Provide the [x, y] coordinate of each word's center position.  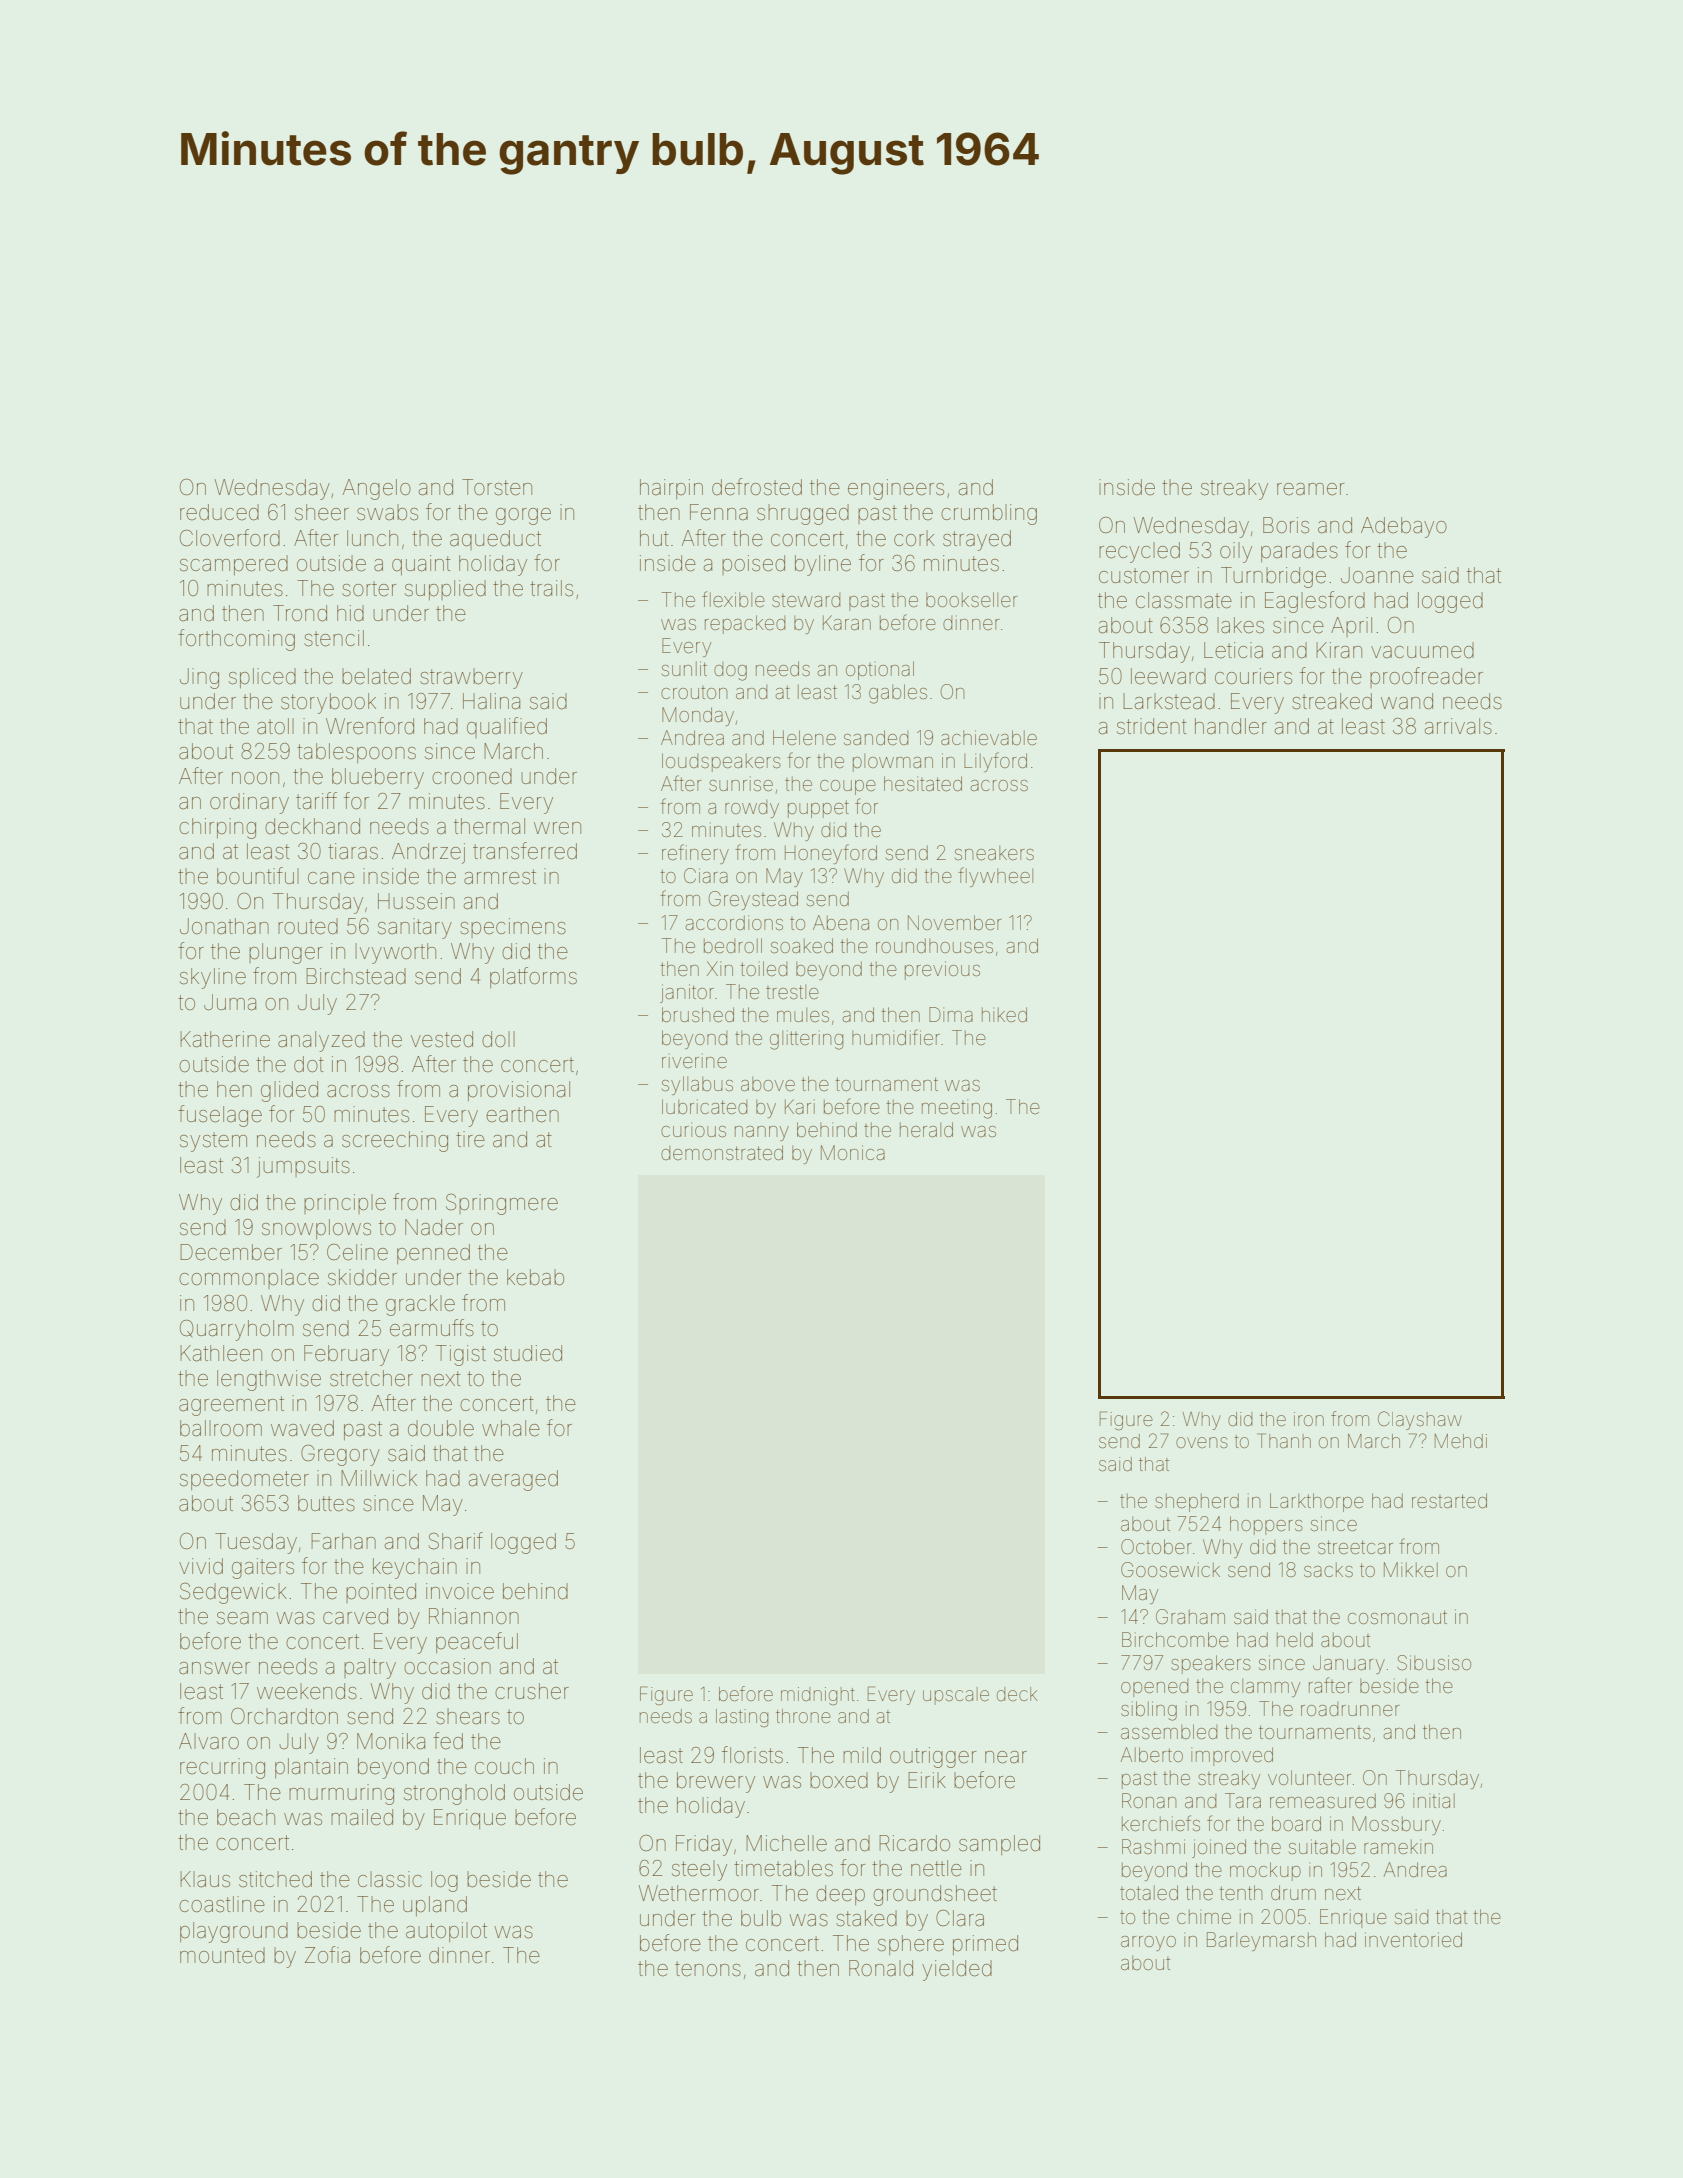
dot [309, 1064]
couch [504, 1766]
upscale [956, 1696]
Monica [853, 1152]
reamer [1310, 489]
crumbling [989, 514]
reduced [219, 512]
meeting [957, 1109]
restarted [1449, 1500]
